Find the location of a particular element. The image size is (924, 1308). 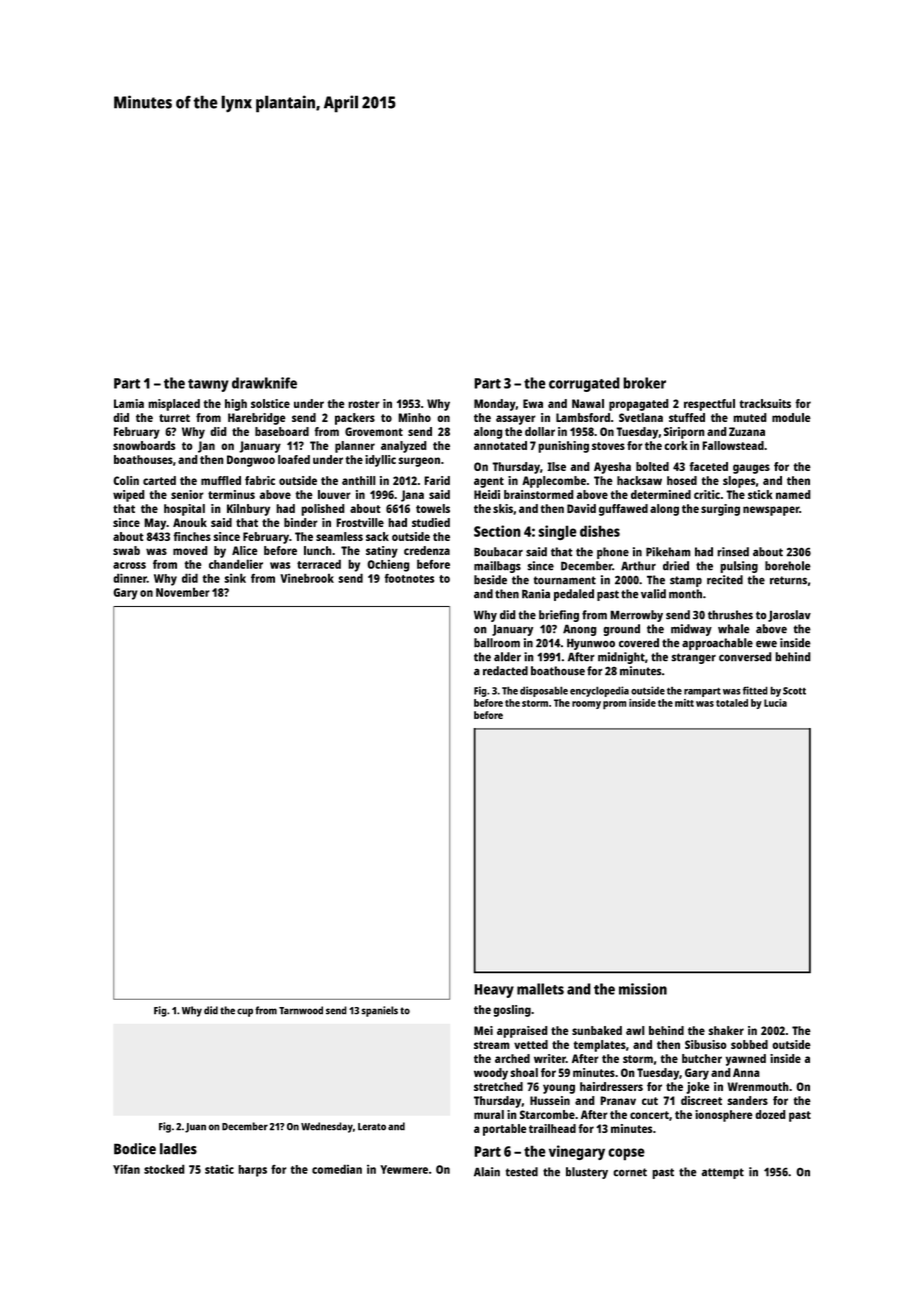

anthill is located at coordinates (358, 480).
